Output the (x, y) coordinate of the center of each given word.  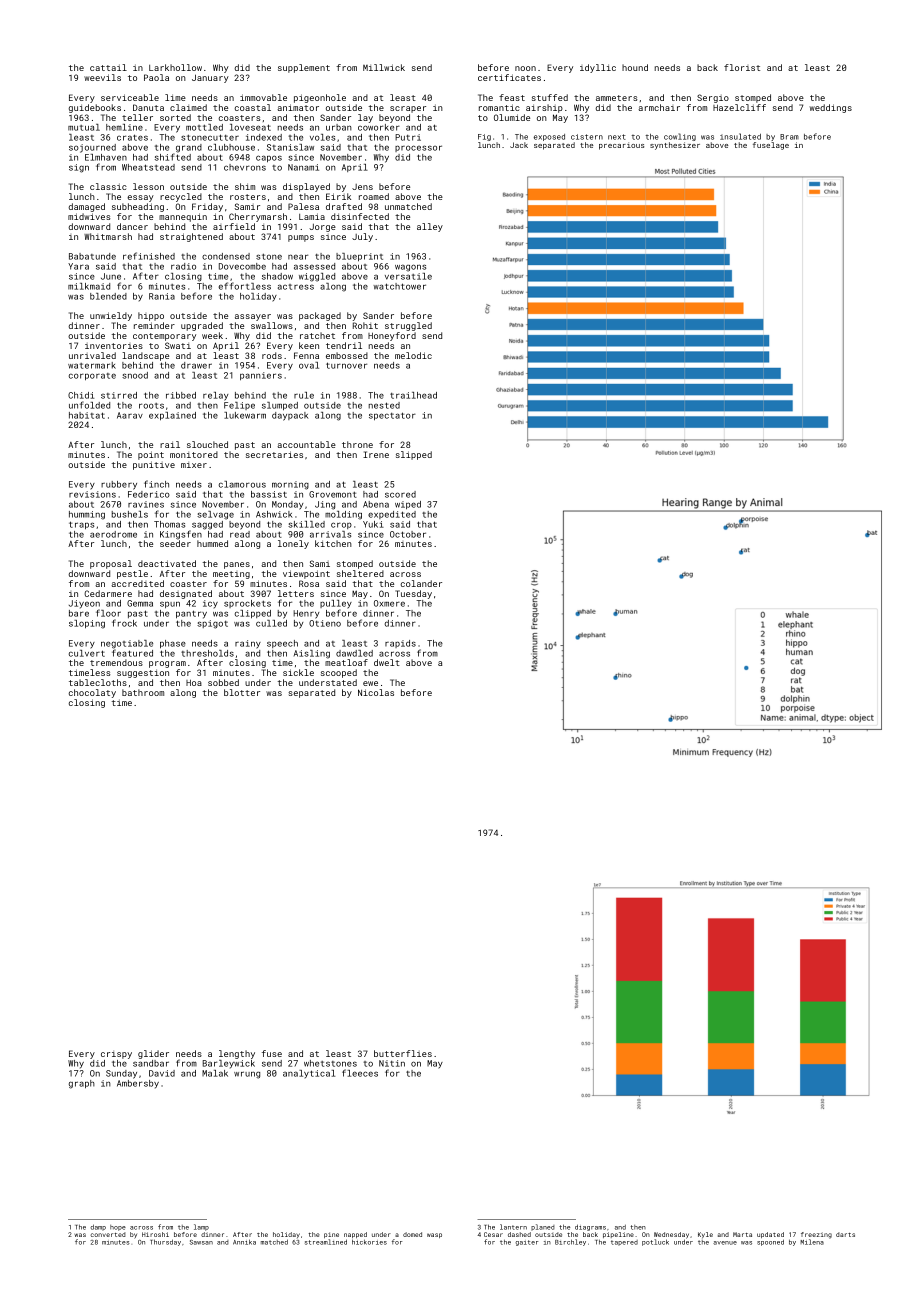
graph (82, 1084)
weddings (831, 108)
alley (430, 227)
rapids (400, 644)
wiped (408, 505)
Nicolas (376, 692)
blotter (242, 692)
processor (418, 148)
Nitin (392, 1063)
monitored (194, 454)
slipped (414, 455)
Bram (789, 137)
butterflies (403, 1053)
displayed (306, 187)
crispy (116, 1055)
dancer (132, 226)
